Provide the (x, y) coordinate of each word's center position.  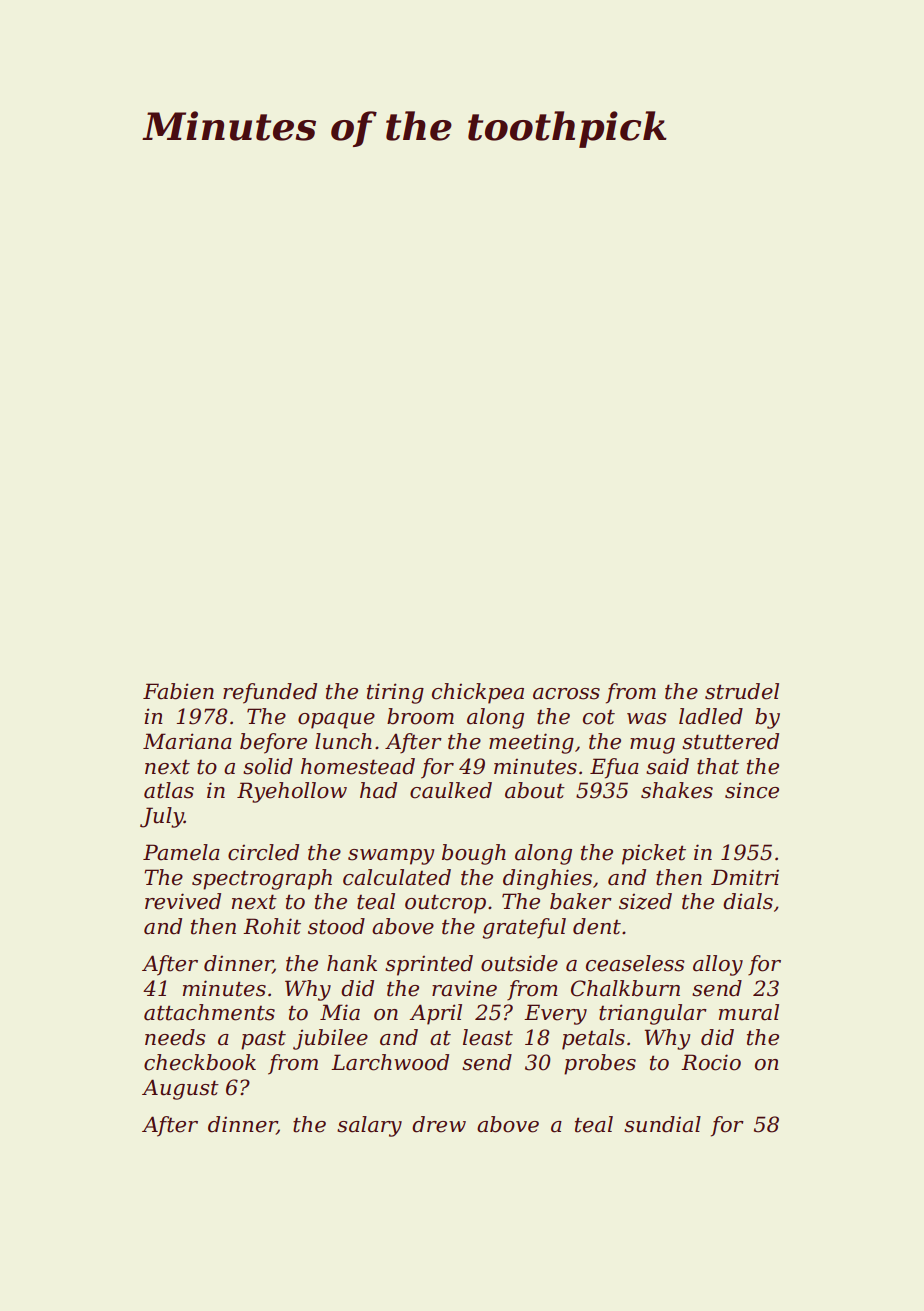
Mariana (187, 741)
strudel (742, 691)
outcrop (445, 904)
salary (369, 1126)
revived (183, 901)
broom (420, 716)
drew (439, 1124)
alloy (718, 965)
